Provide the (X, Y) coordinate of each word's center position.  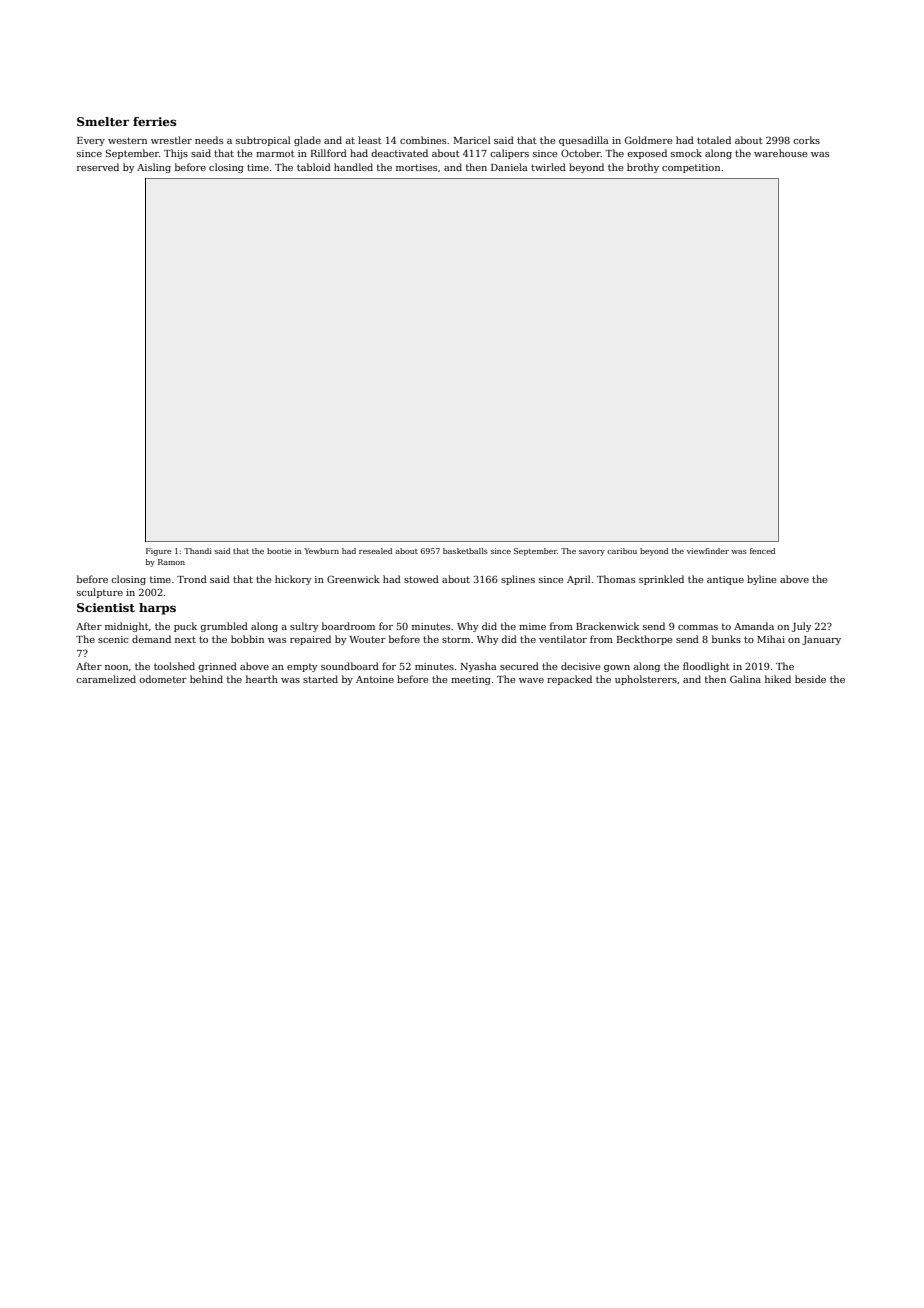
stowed (421, 579)
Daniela (509, 167)
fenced (762, 551)
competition (691, 168)
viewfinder (708, 551)
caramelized (106, 679)
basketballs (465, 551)
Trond (192, 579)
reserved (98, 167)
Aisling (154, 168)
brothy (643, 168)
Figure (159, 552)
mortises (416, 167)
